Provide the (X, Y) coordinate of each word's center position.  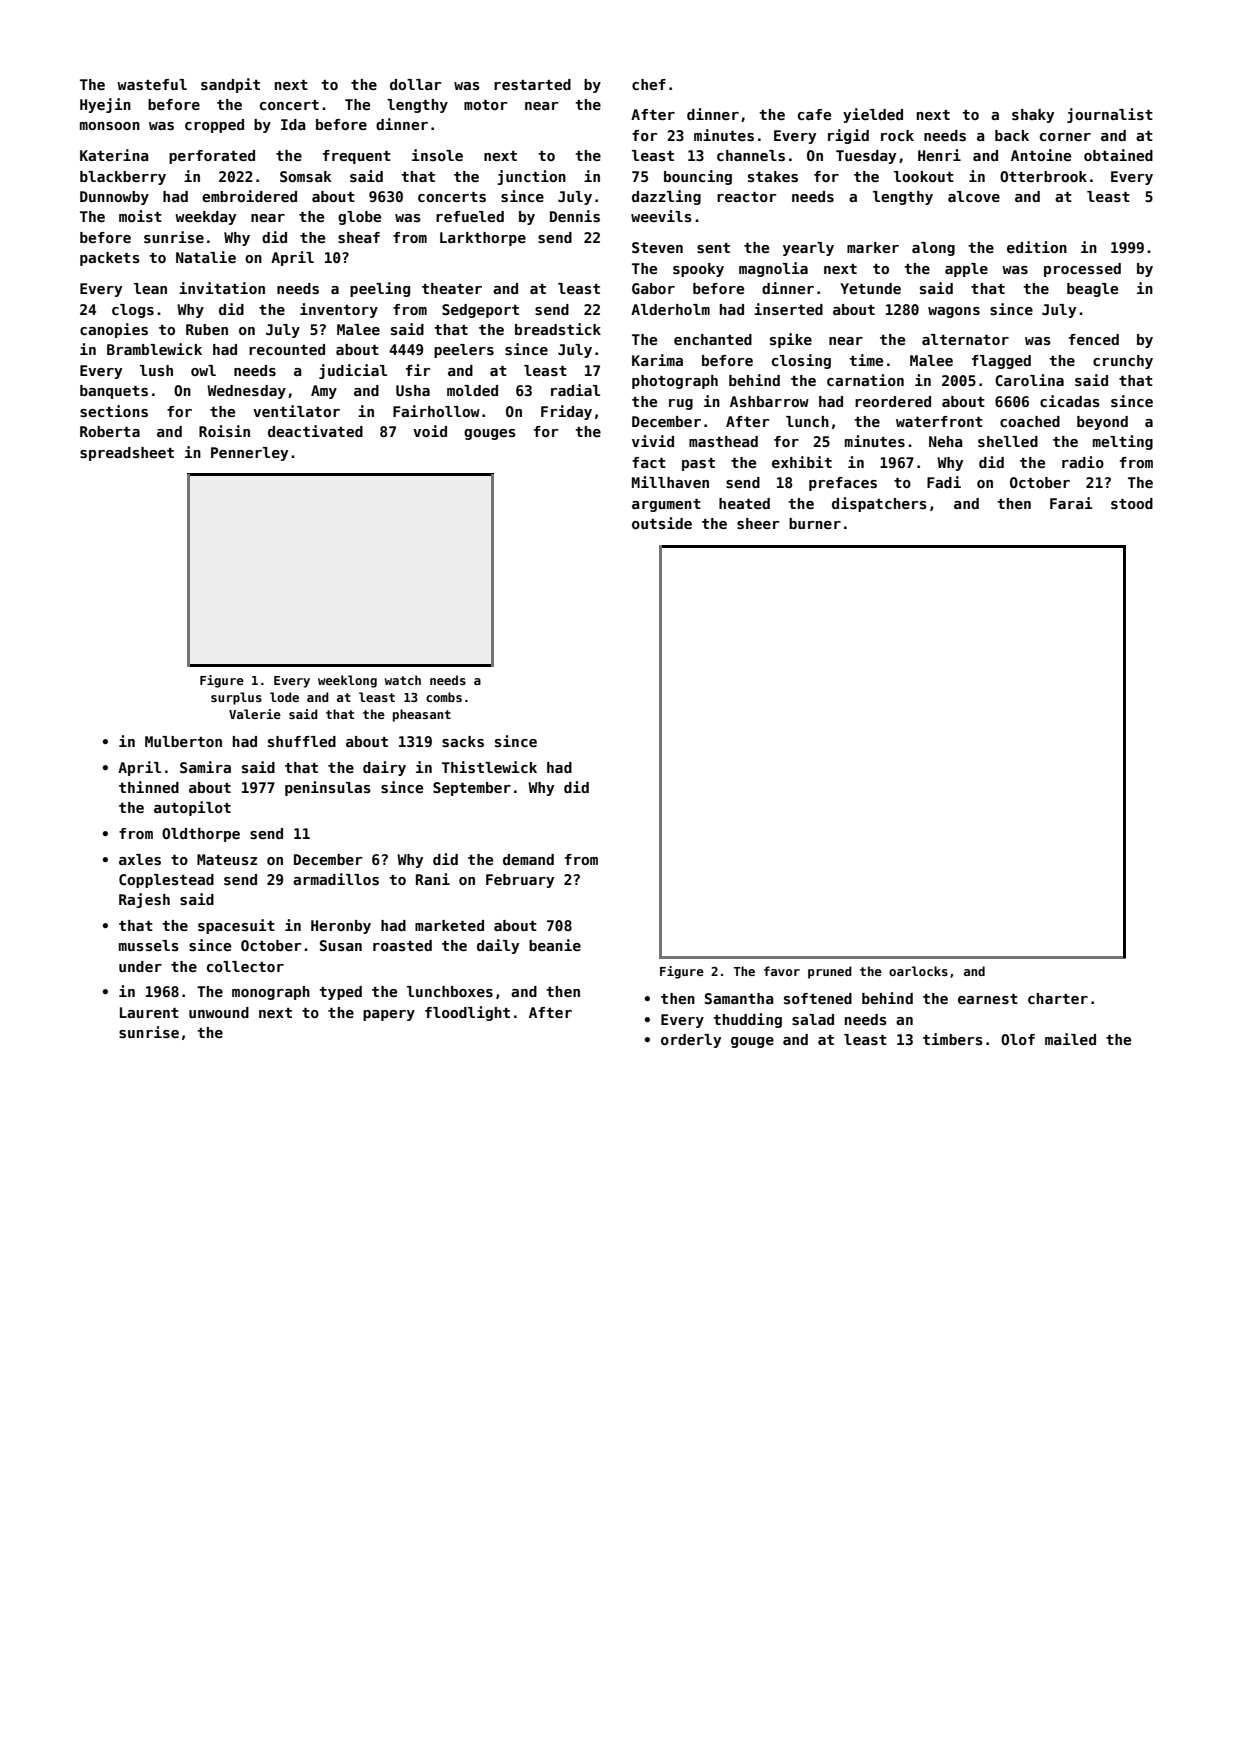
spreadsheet (127, 454)
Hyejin (105, 105)
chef (649, 84)
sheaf (359, 237)
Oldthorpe (201, 835)
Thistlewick (489, 767)
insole (437, 155)
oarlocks (918, 971)
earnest (988, 999)
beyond (1102, 423)
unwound (219, 1012)
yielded (873, 115)
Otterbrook (1043, 176)
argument (666, 505)
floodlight (467, 1013)
